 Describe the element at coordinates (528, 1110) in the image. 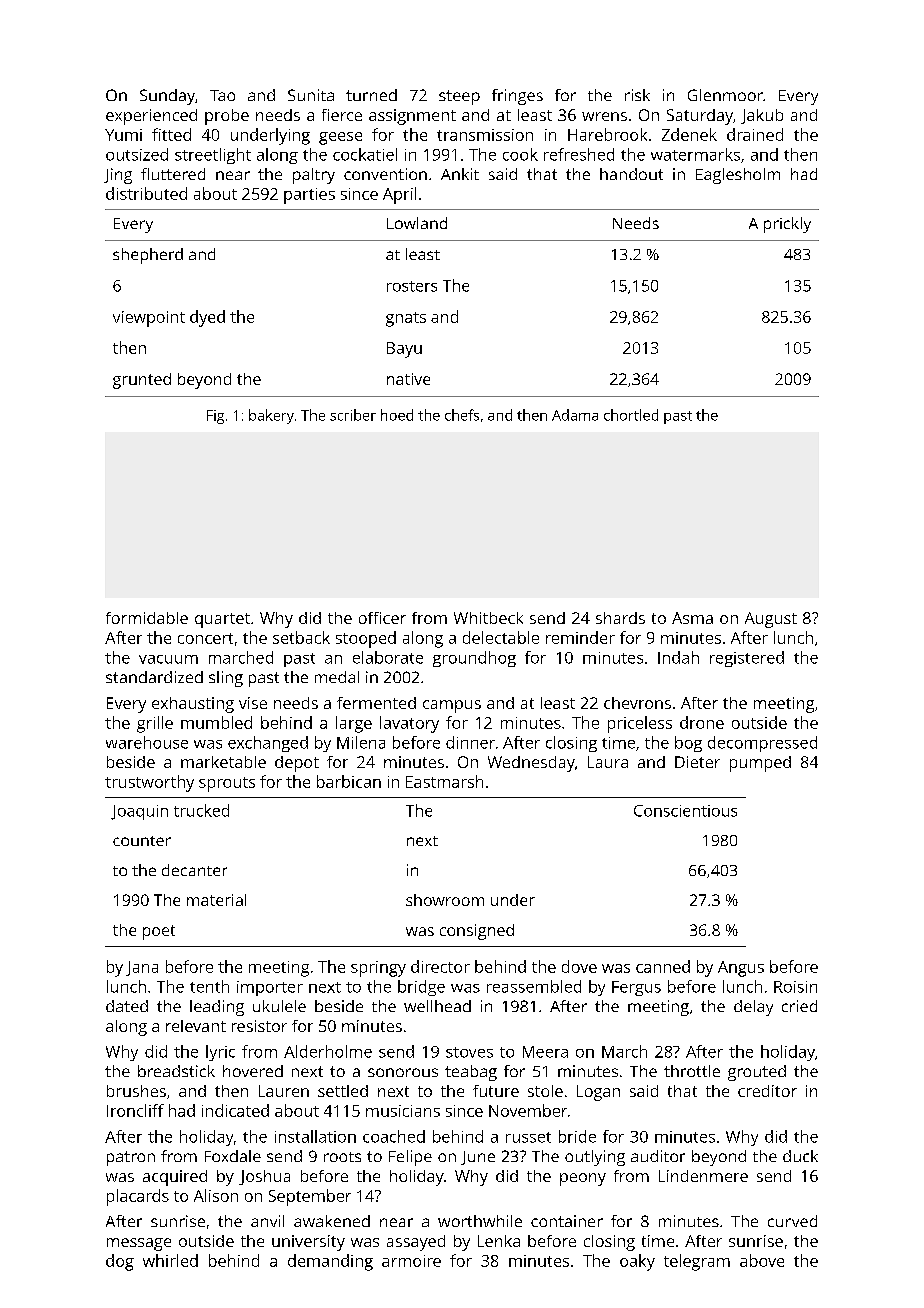

I see `November` at that location.
